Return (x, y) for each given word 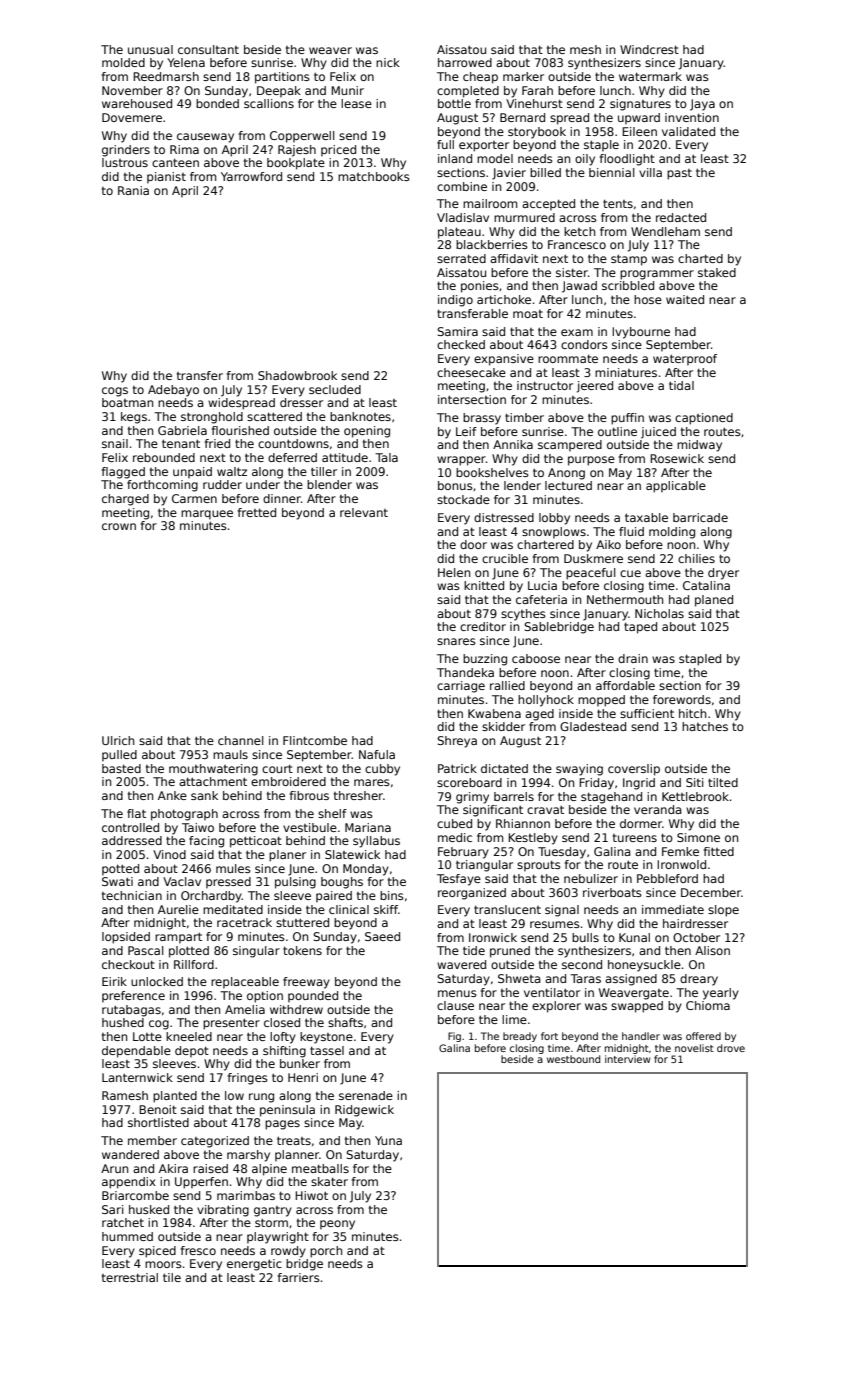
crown (119, 526)
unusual (150, 49)
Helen (454, 572)
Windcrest (649, 49)
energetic (254, 1265)
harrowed (465, 62)
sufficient (647, 713)
